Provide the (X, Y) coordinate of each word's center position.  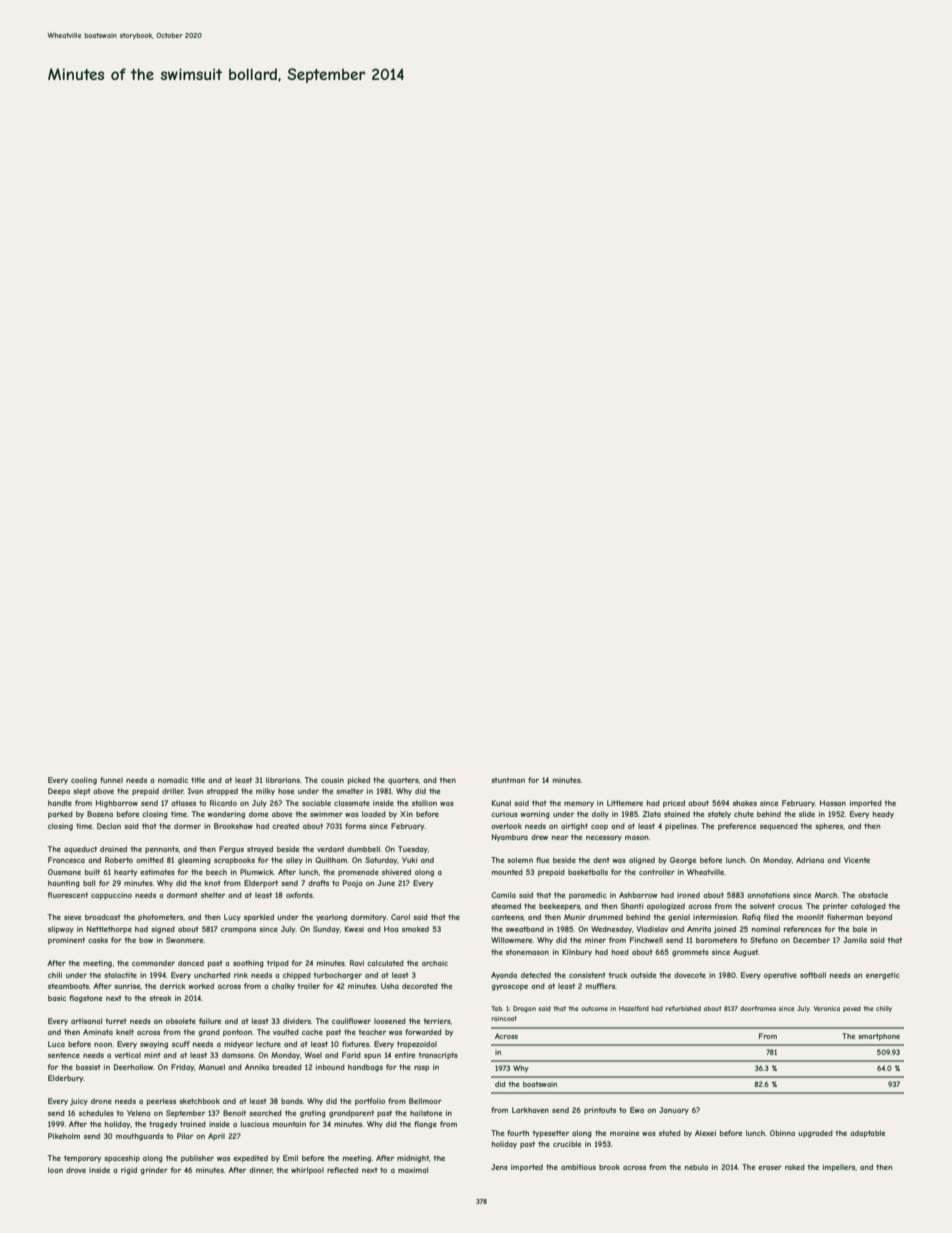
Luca (56, 1044)
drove (76, 1170)
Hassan (833, 803)
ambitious (578, 1167)
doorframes (758, 1008)
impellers (839, 1168)
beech (216, 872)
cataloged (868, 907)
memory (579, 805)
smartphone (879, 1037)
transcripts (438, 1055)
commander (153, 963)
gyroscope (509, 988)
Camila (503, 895)
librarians (283, 780)
